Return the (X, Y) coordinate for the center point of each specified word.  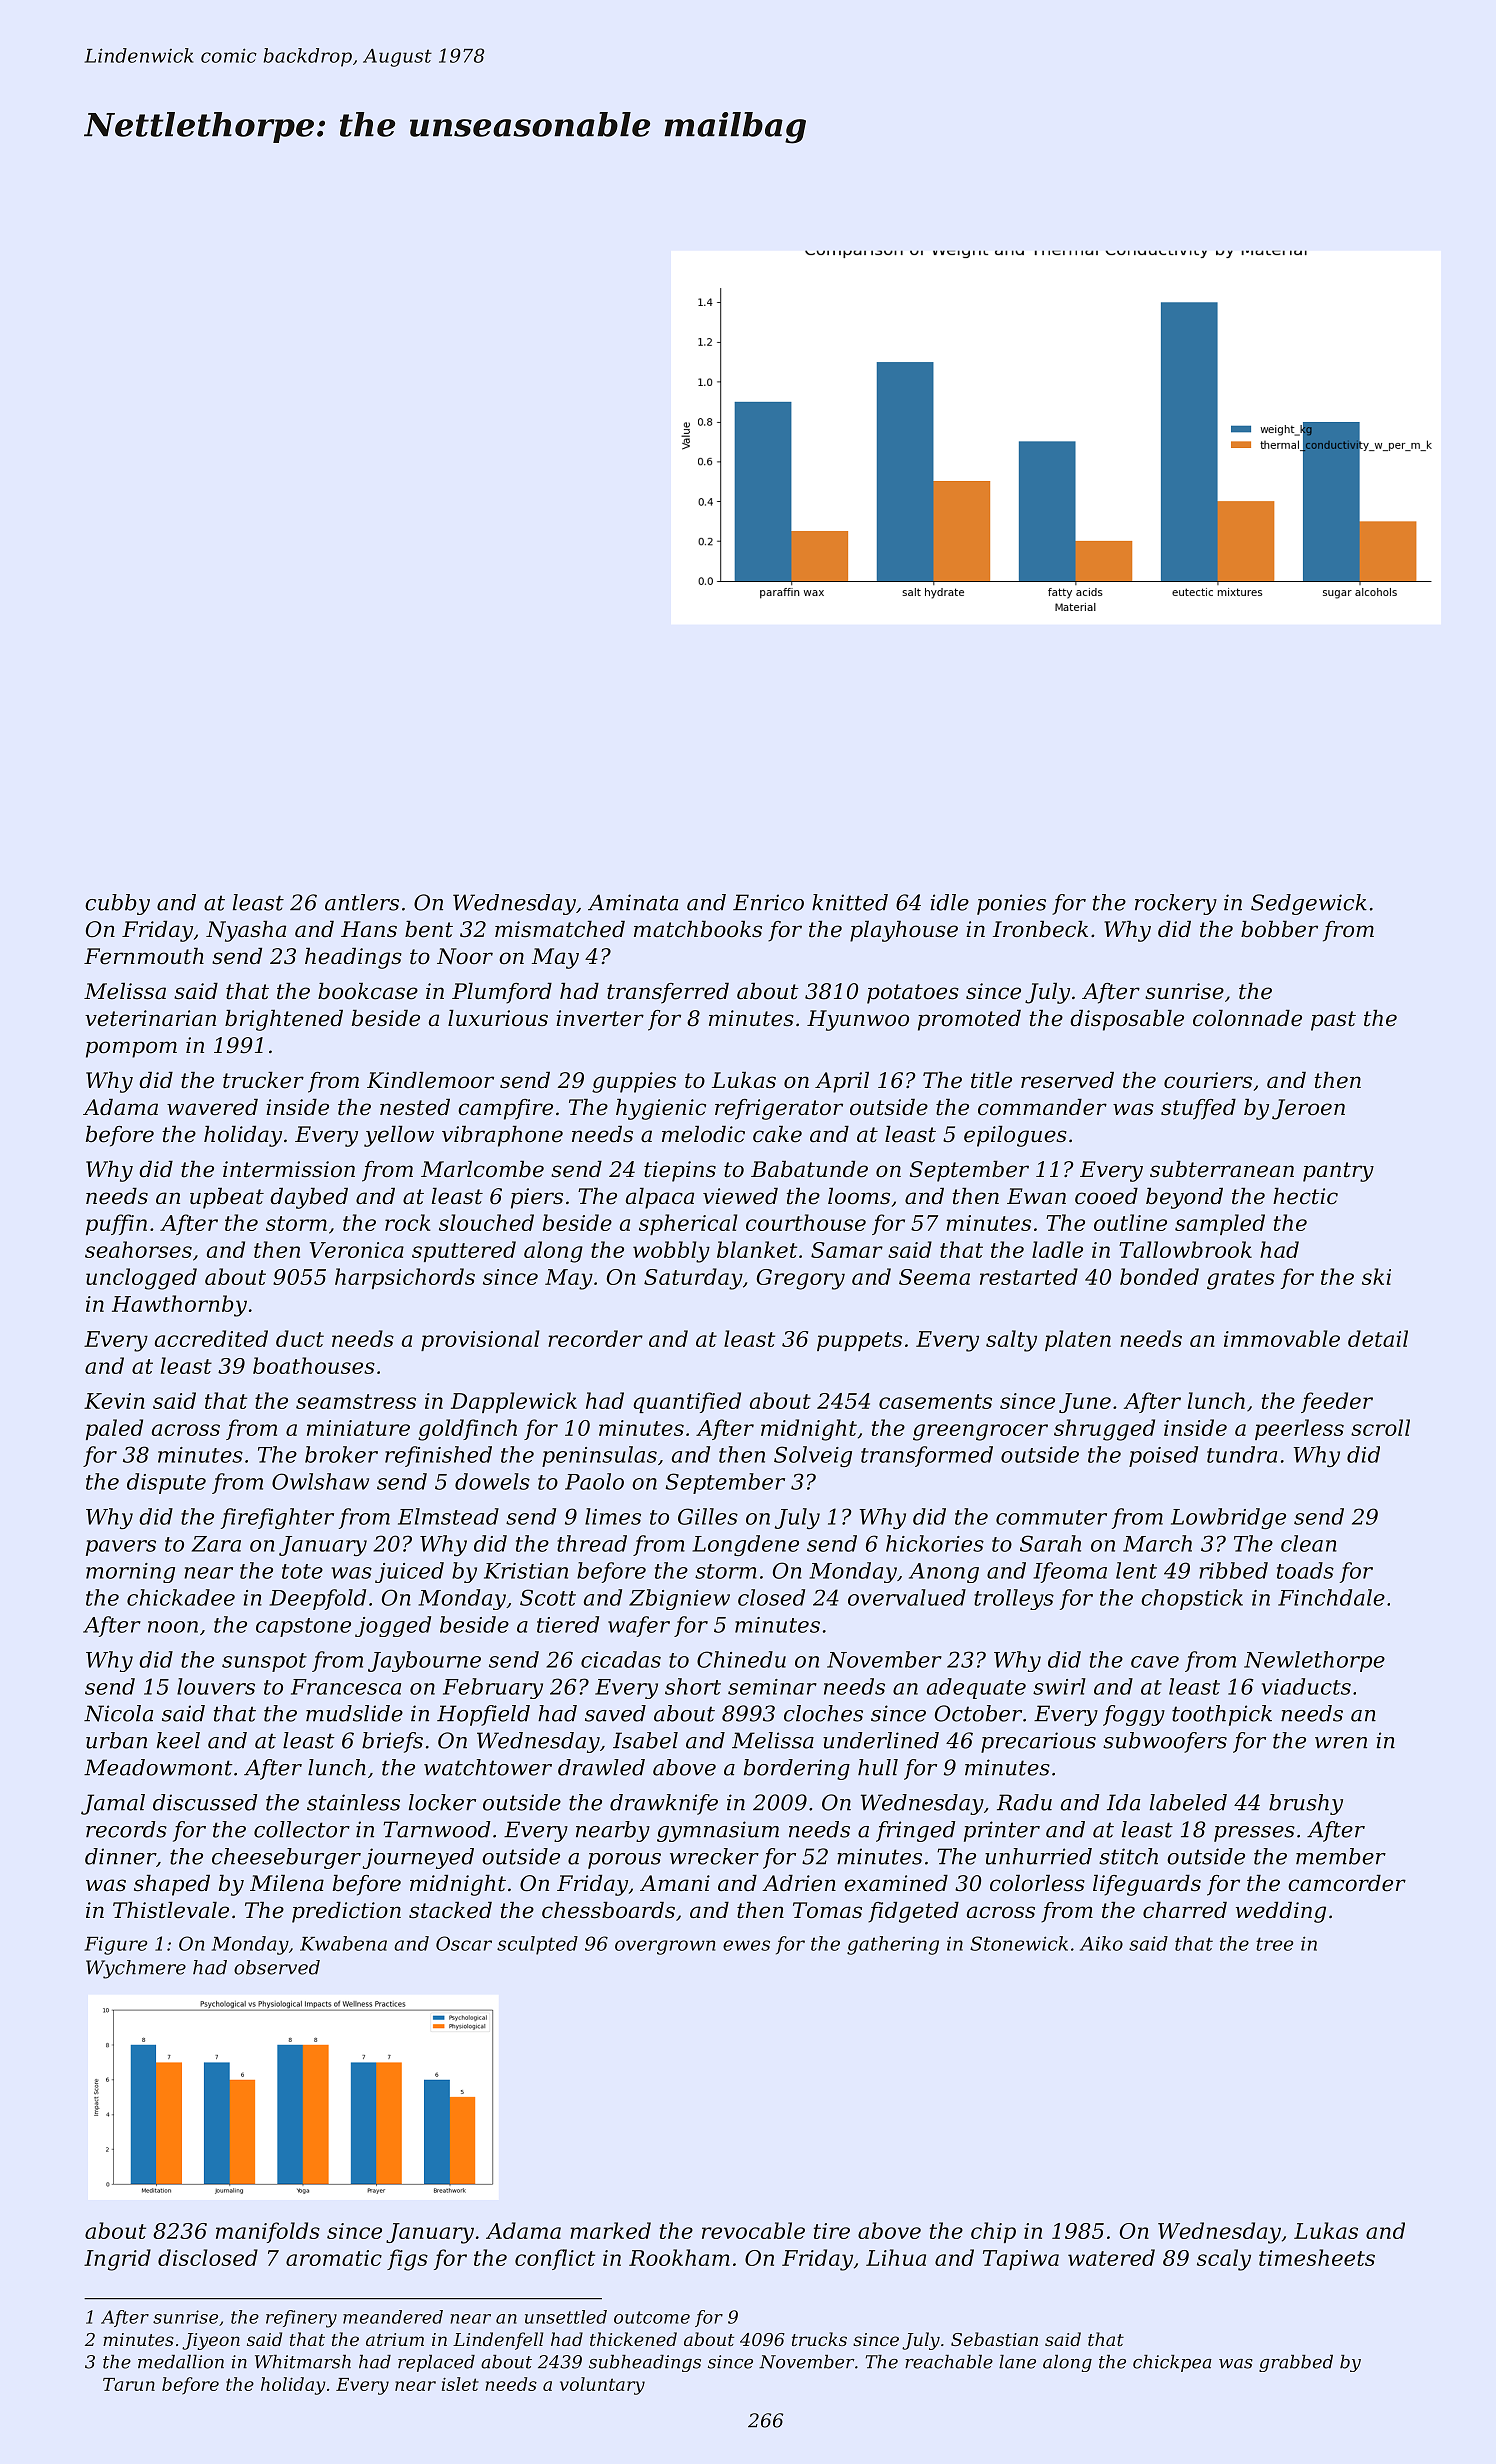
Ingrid (117, 2260)
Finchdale (1331, 1597)
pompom (131, 1049)
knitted (850, 902)
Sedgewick (1309, 904)
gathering (893, 1945)
